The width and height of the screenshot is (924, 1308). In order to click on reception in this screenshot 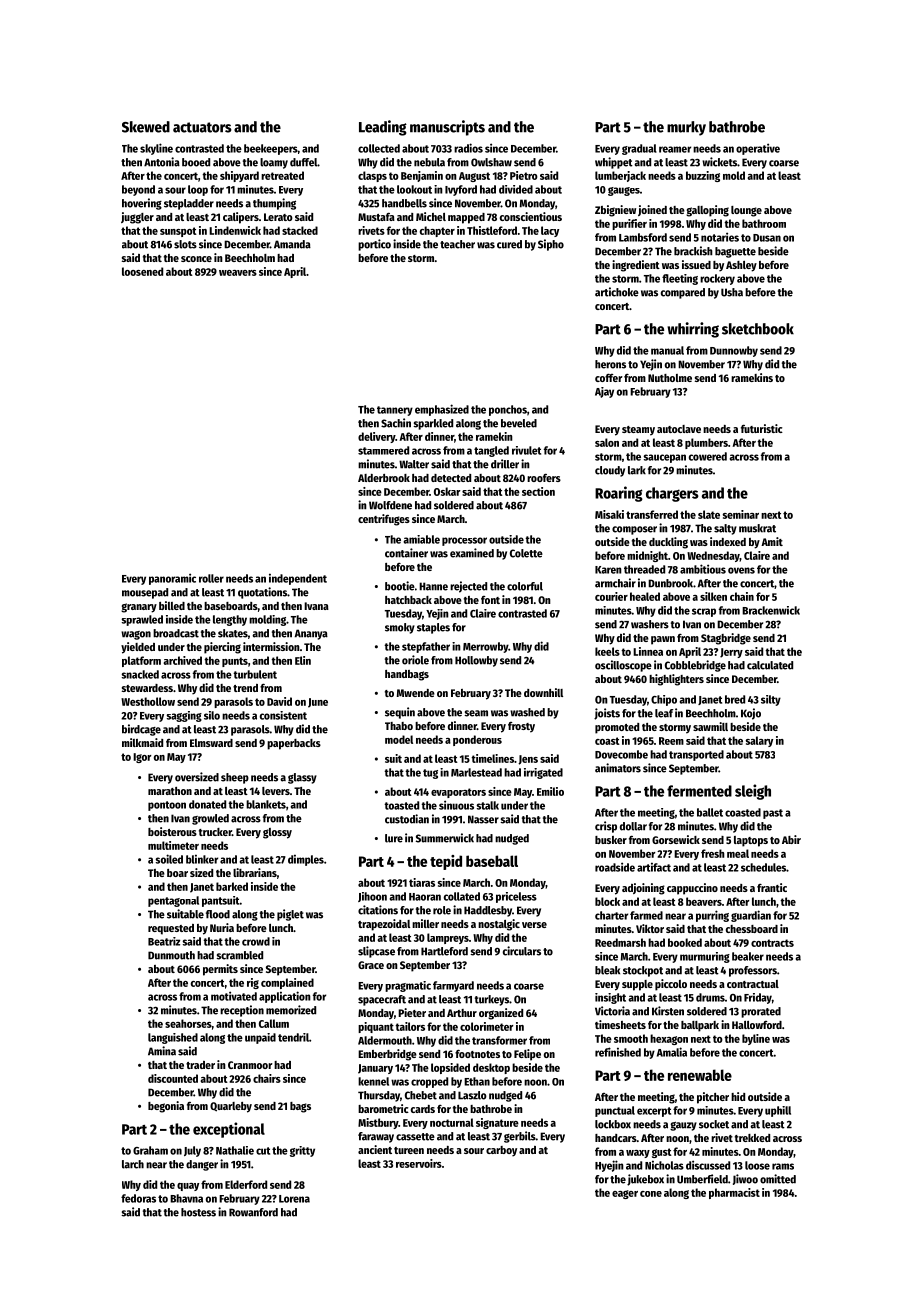, I will do `click(242, 1011)`.
